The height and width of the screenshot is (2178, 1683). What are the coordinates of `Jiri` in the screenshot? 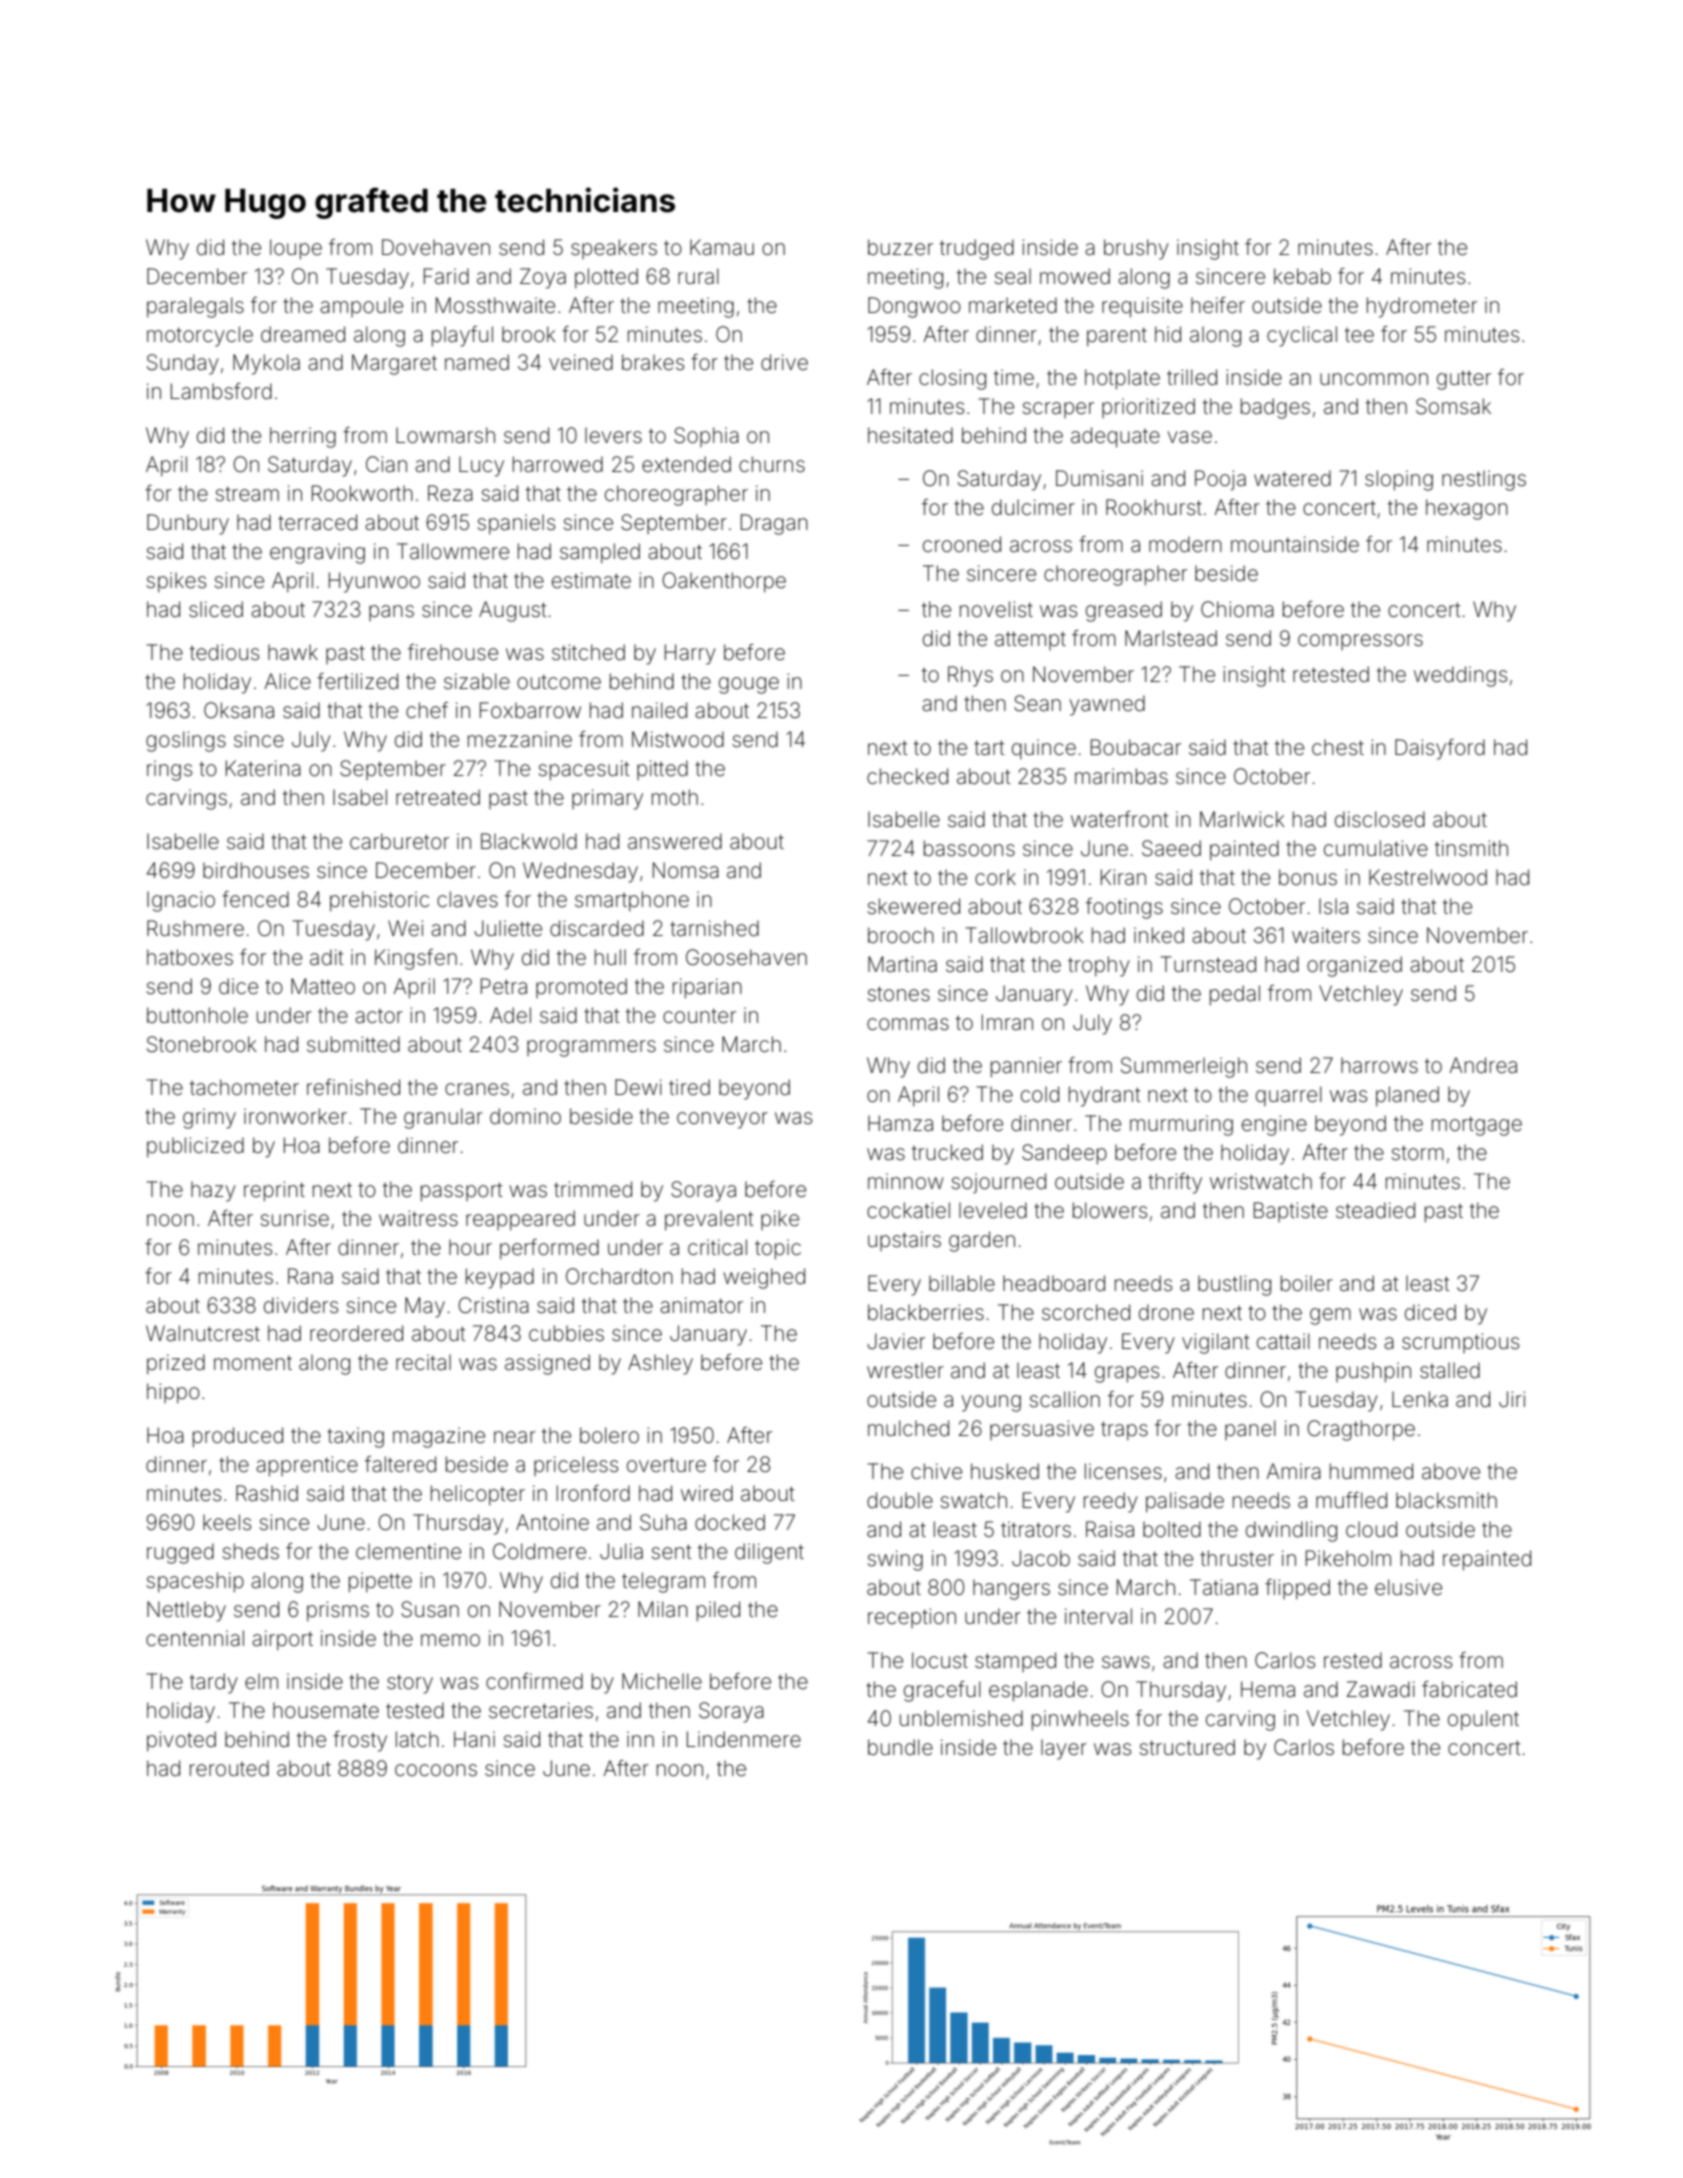 It's located at (1512, 1399).
